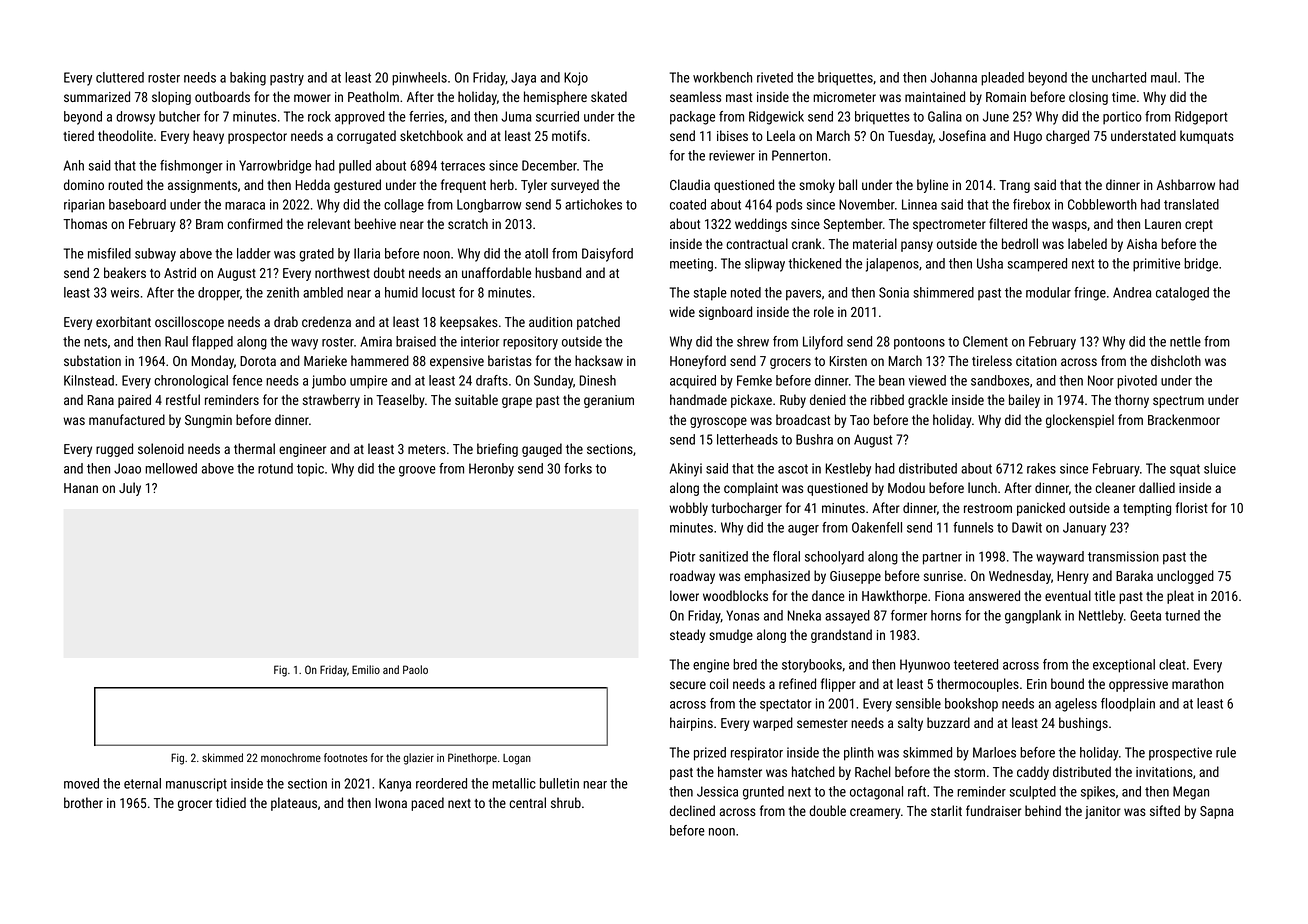 The height and width of the screenshot is (924, 1308). What do you see at coordinates (1115, 487) in the screenshot?
I see `cleaner` at bounding box center [1115, 487].
